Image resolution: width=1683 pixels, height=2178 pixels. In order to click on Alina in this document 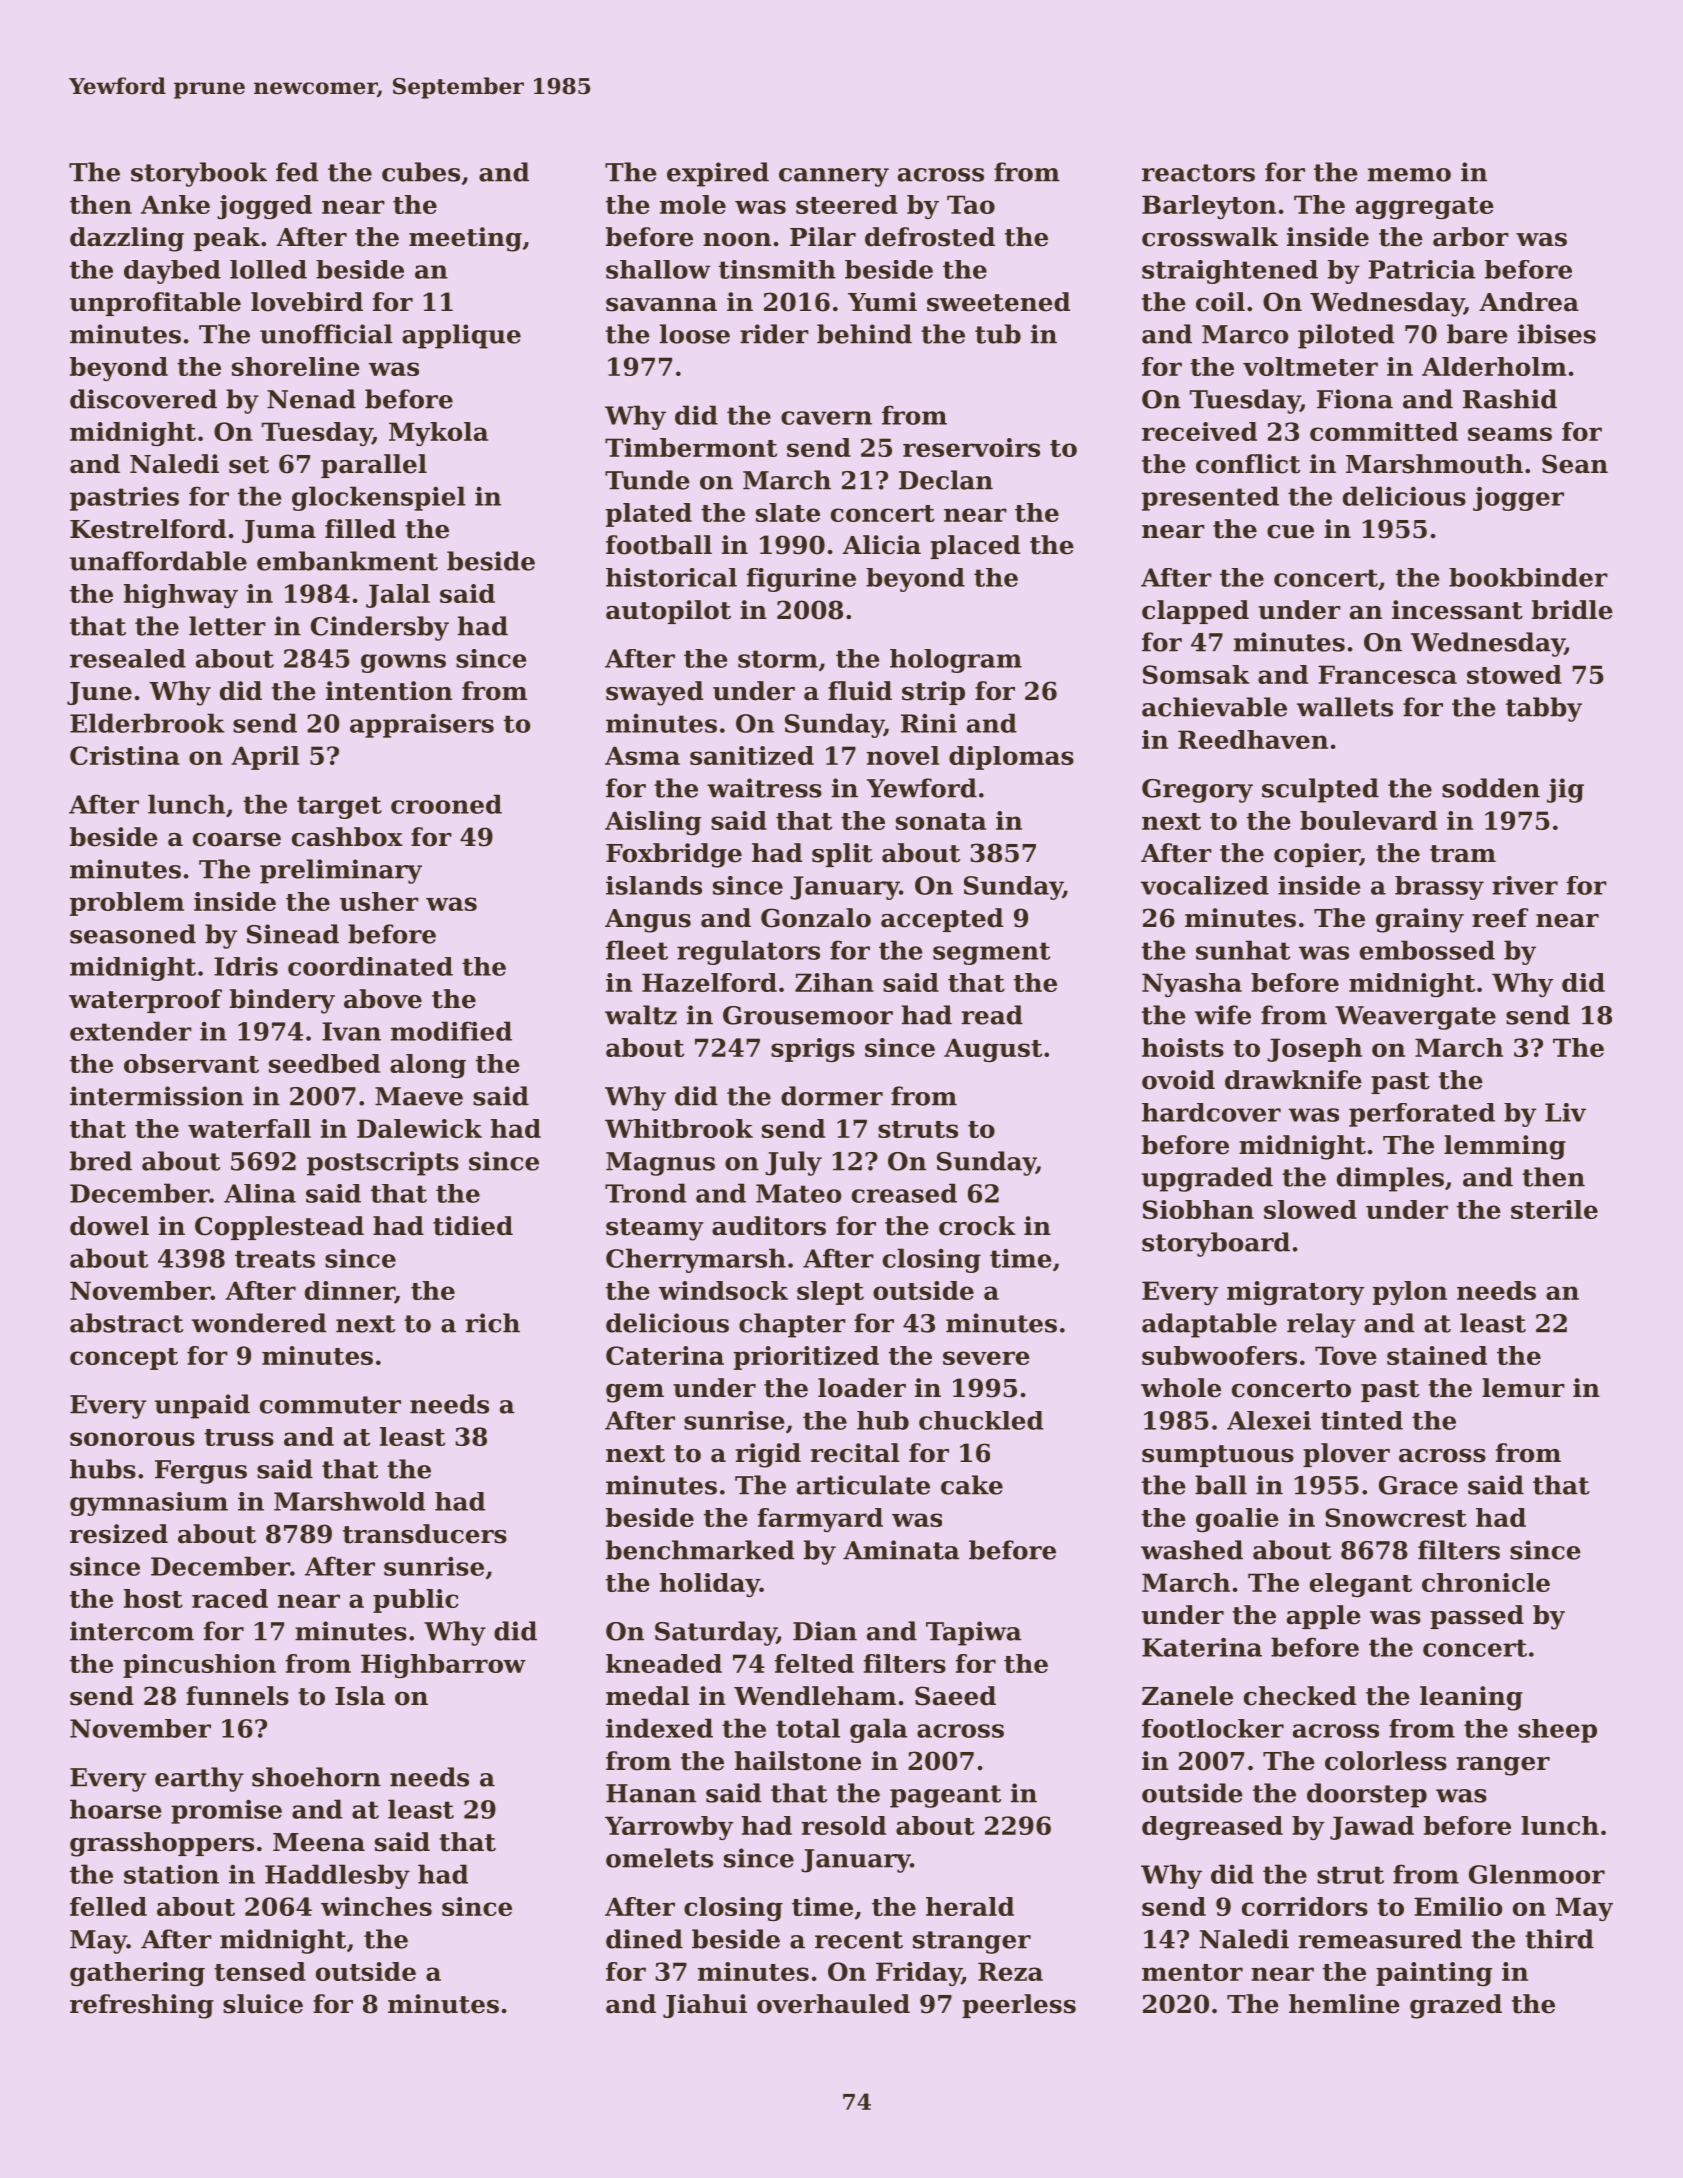, I will do `click(260, 1193)`.
